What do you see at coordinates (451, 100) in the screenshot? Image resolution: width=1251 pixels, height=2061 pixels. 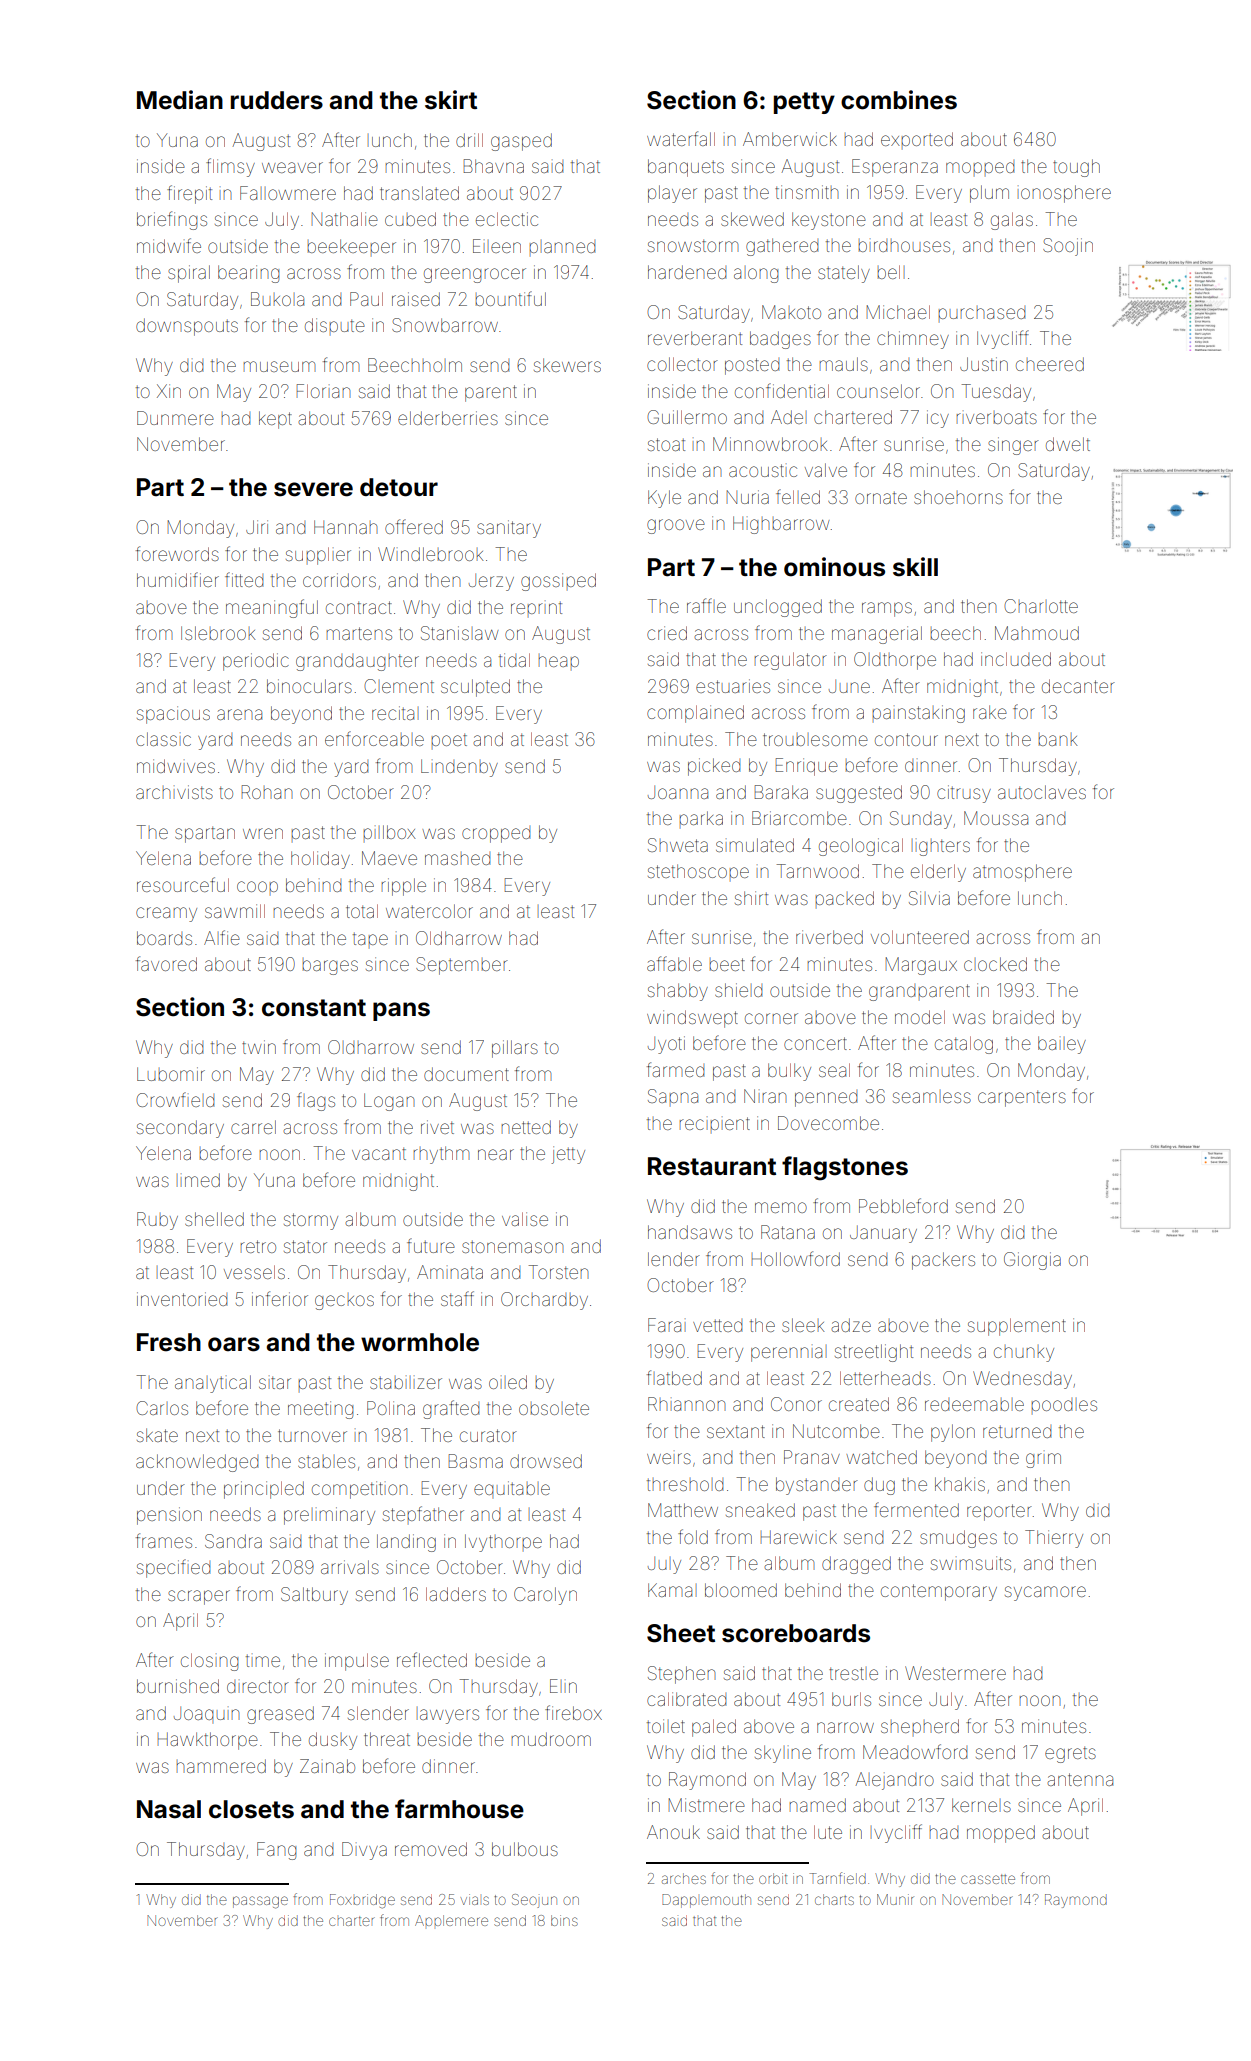 I see `skirt` at bounding box center [451, 100].
